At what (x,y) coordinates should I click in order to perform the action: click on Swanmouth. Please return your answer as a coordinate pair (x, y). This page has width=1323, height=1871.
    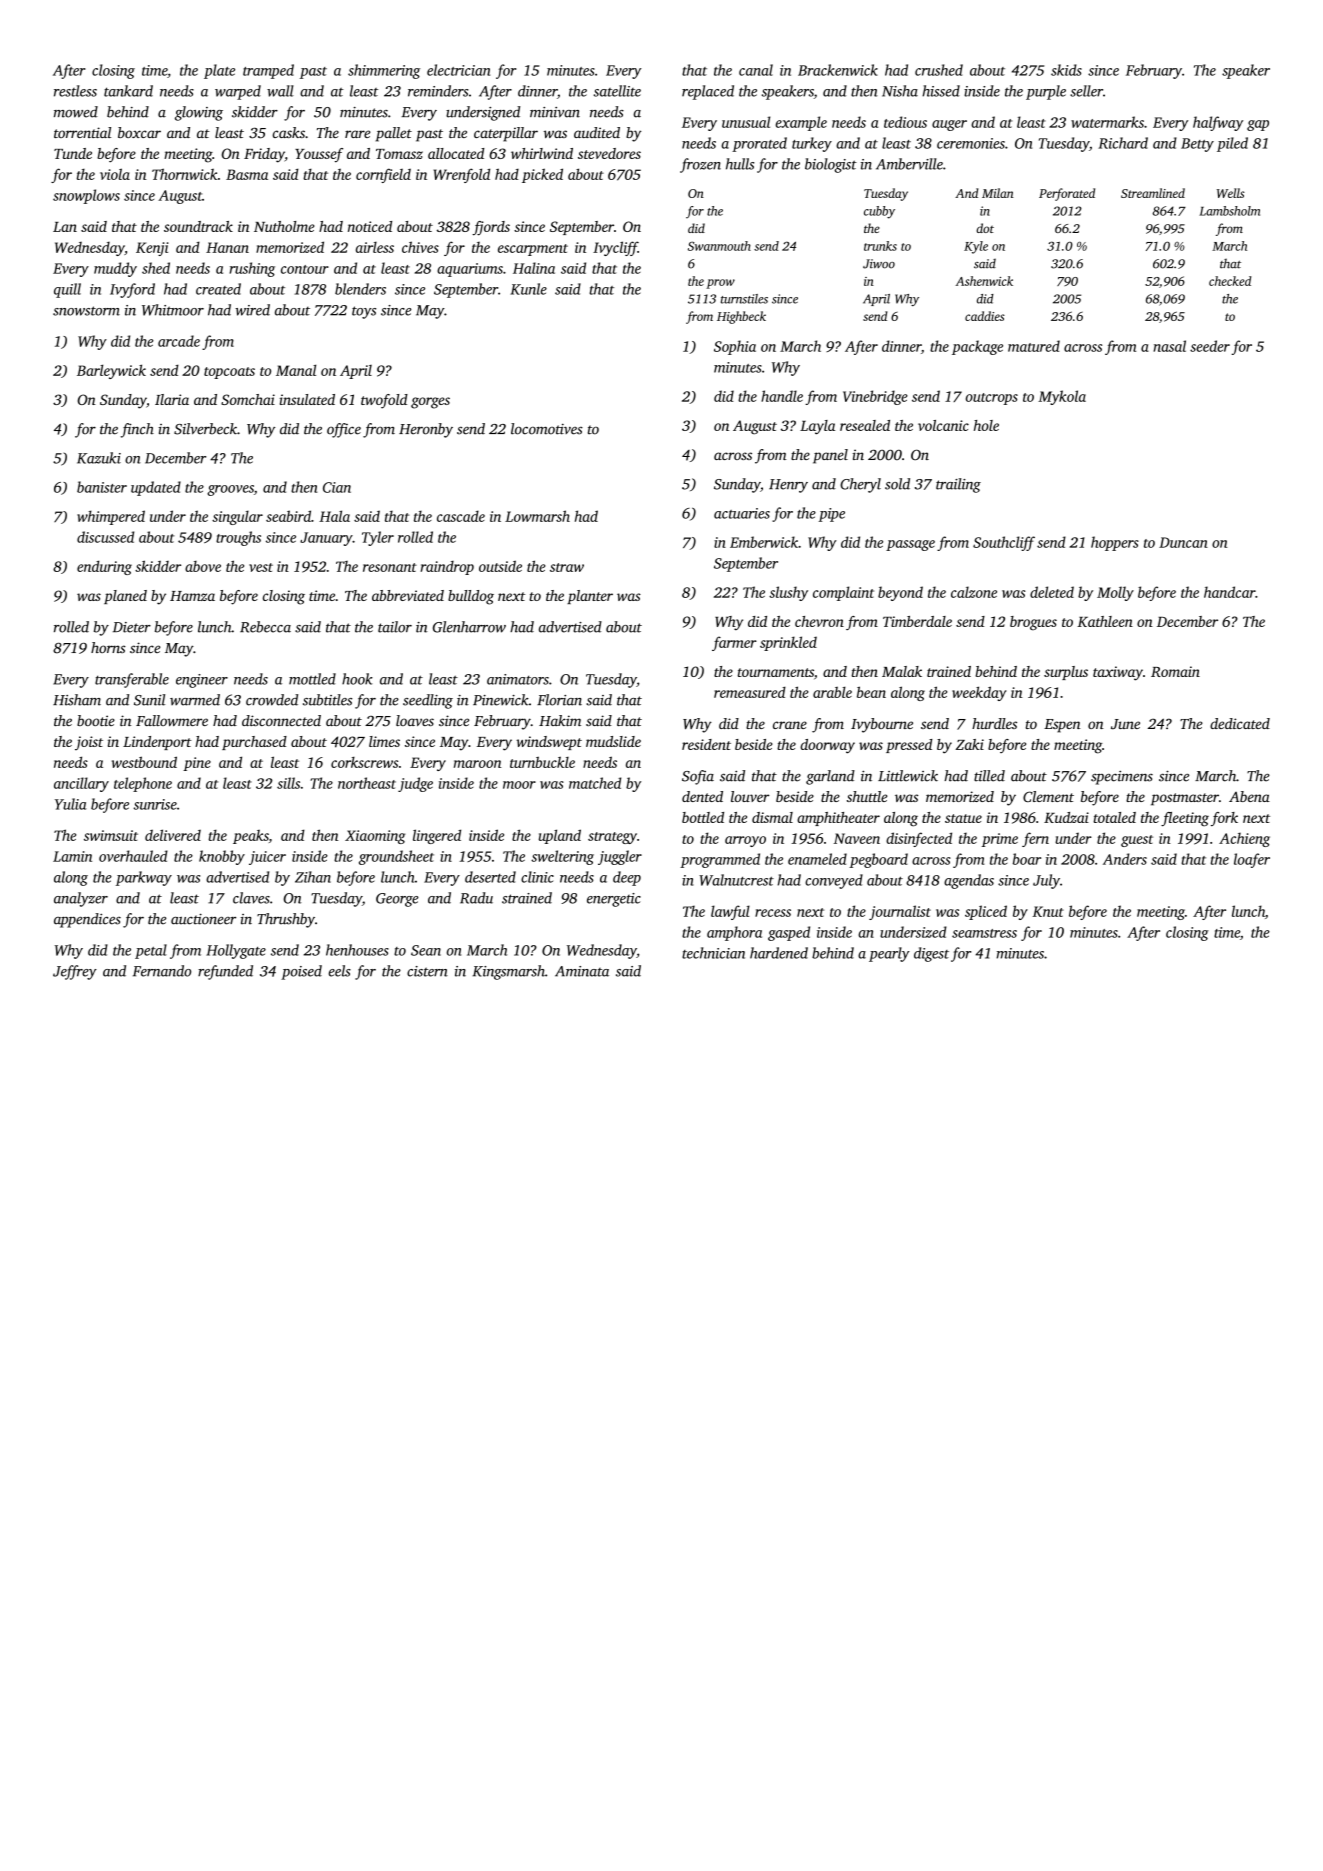
    Looking at the image, I should click on (719, 246).
